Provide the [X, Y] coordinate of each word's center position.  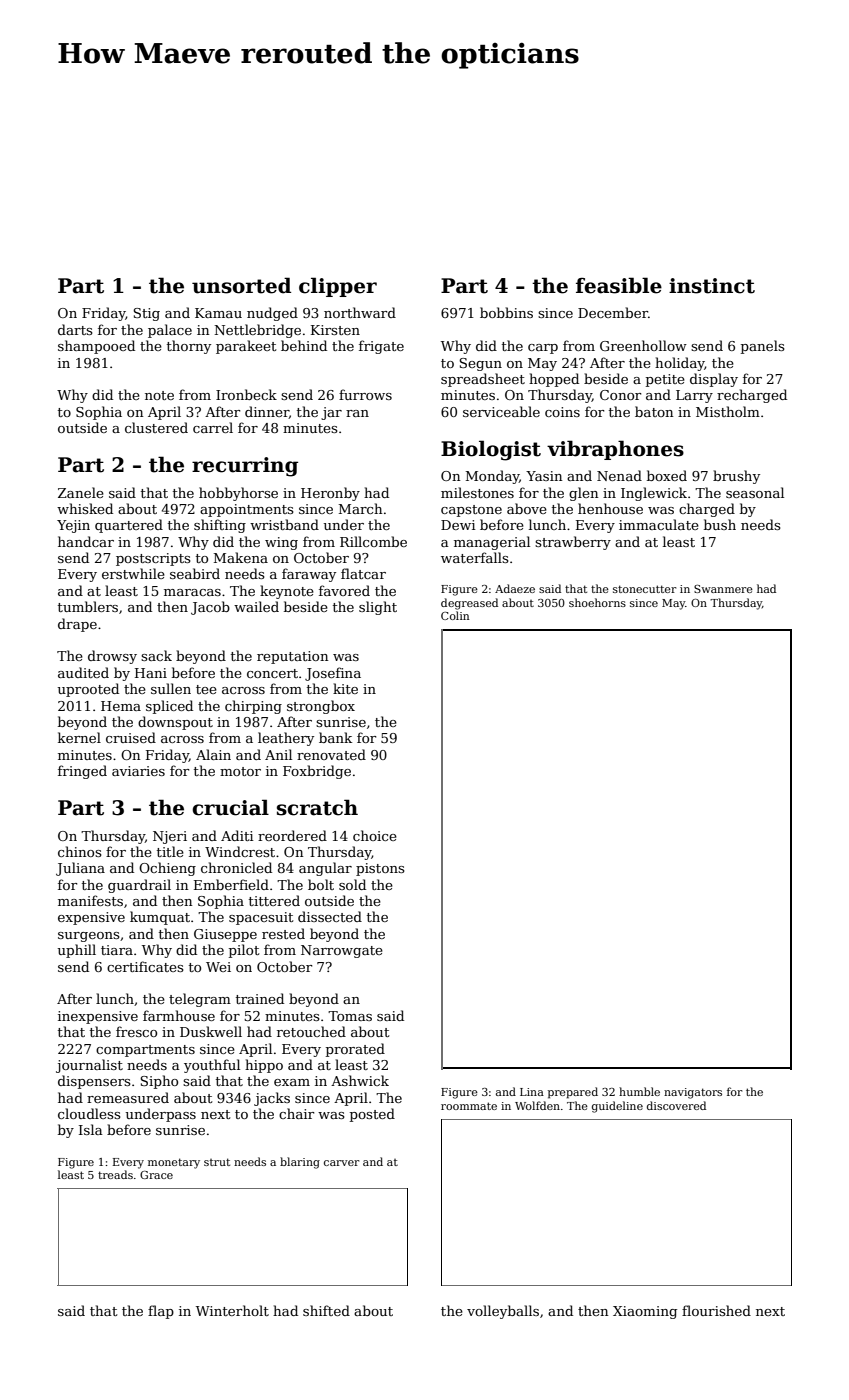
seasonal [755, 492]
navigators [693, 1093]
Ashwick [360, 1080]
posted [372, 1115]
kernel [79, 737]
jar [331, 413]
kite [345, 688]
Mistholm [728, 411]
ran [357, 413]
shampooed [96, 347]
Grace [156, 1175]
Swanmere [723, 589]
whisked [85, 508]
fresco [136, 1031]
